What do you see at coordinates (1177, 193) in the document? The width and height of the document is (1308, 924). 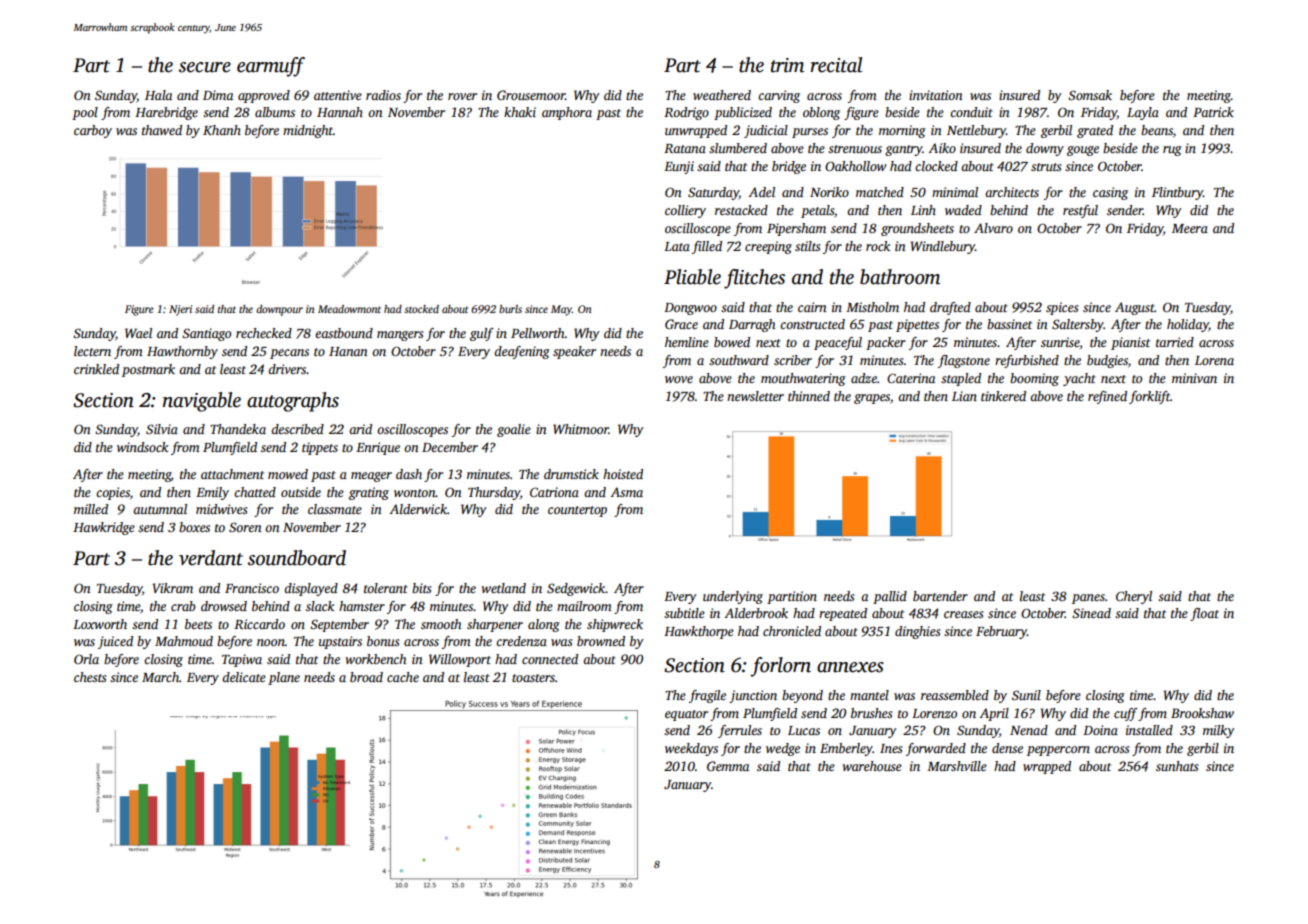 I see `Flintbury` at bounding box center [1177, 193].
